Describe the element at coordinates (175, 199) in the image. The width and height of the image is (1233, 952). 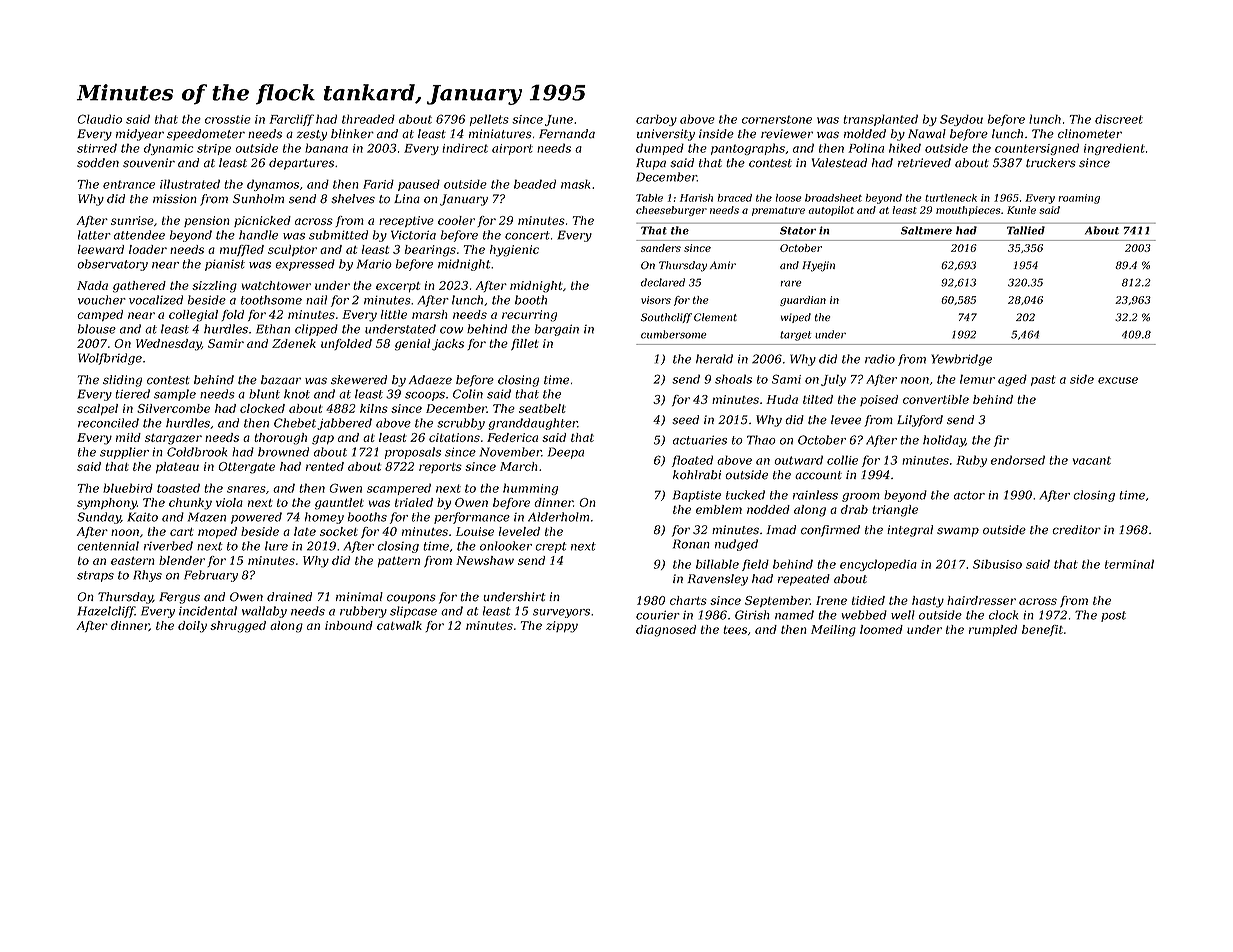
I see `mission` at that location.
